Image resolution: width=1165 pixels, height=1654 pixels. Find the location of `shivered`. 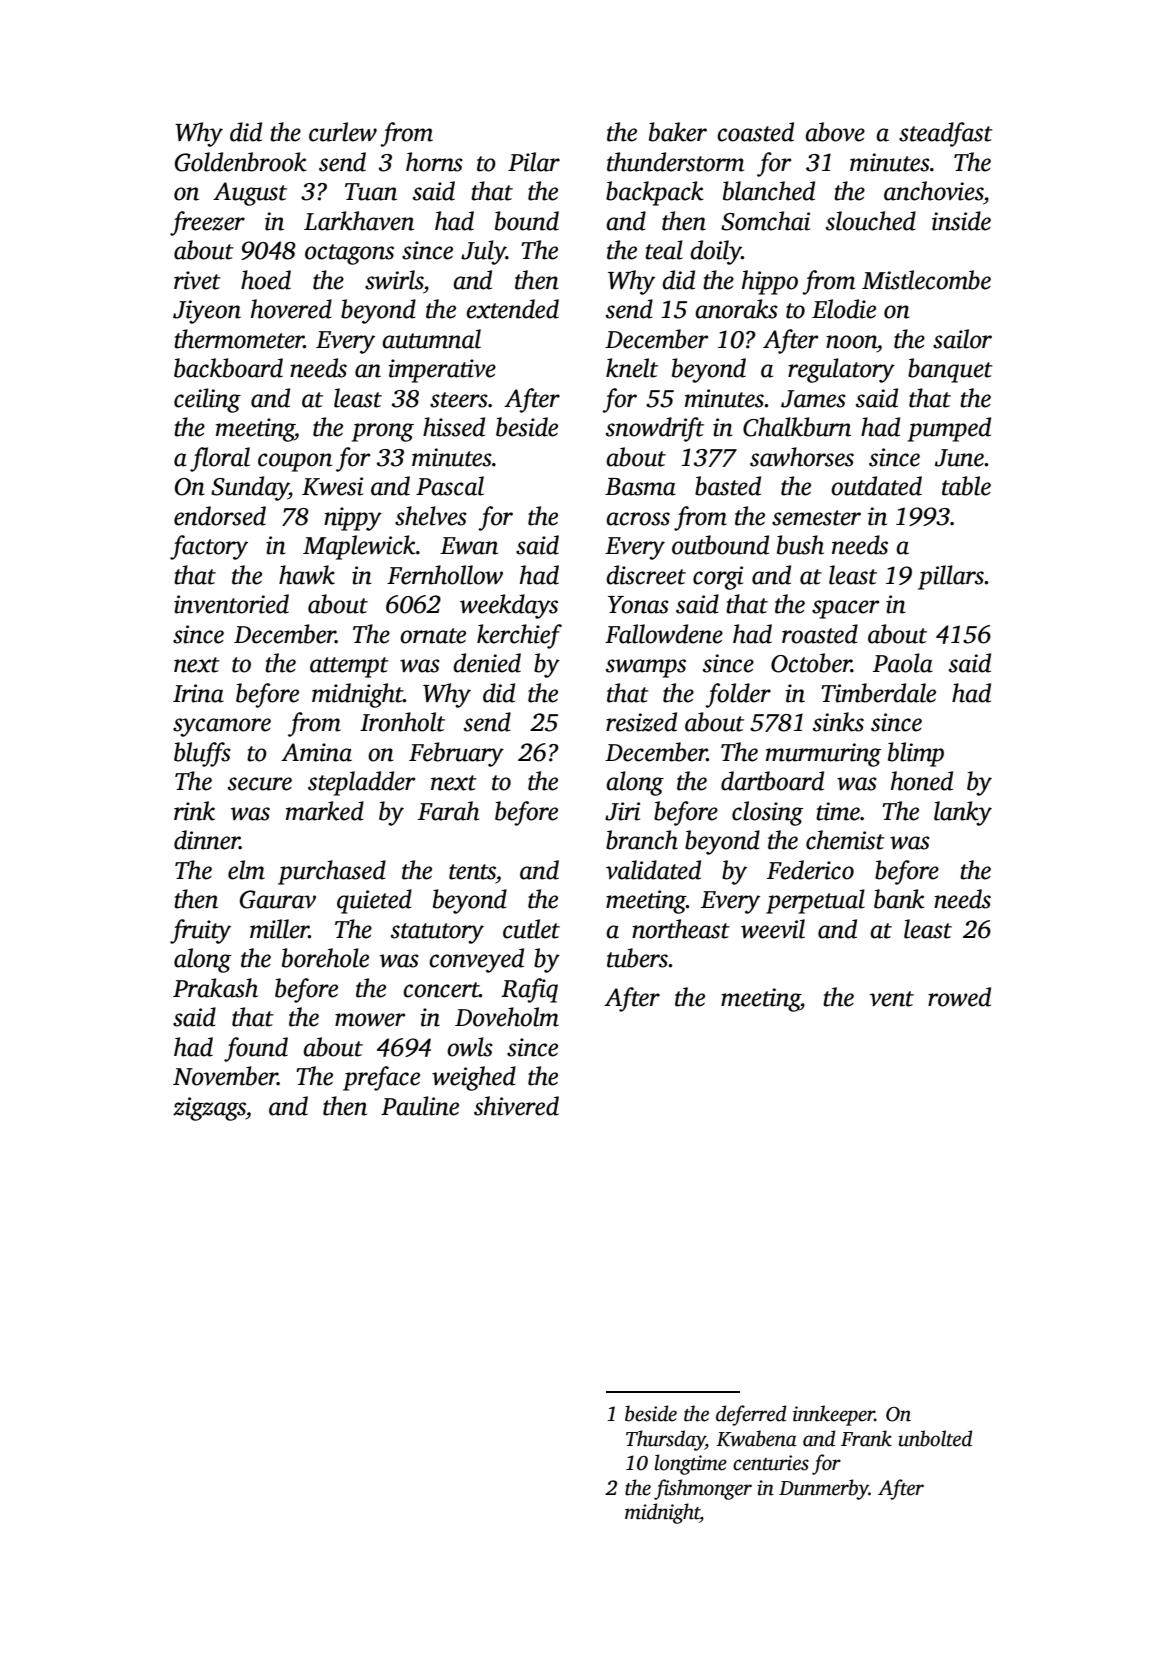

shivered is located at coordinates (516, 1106).
